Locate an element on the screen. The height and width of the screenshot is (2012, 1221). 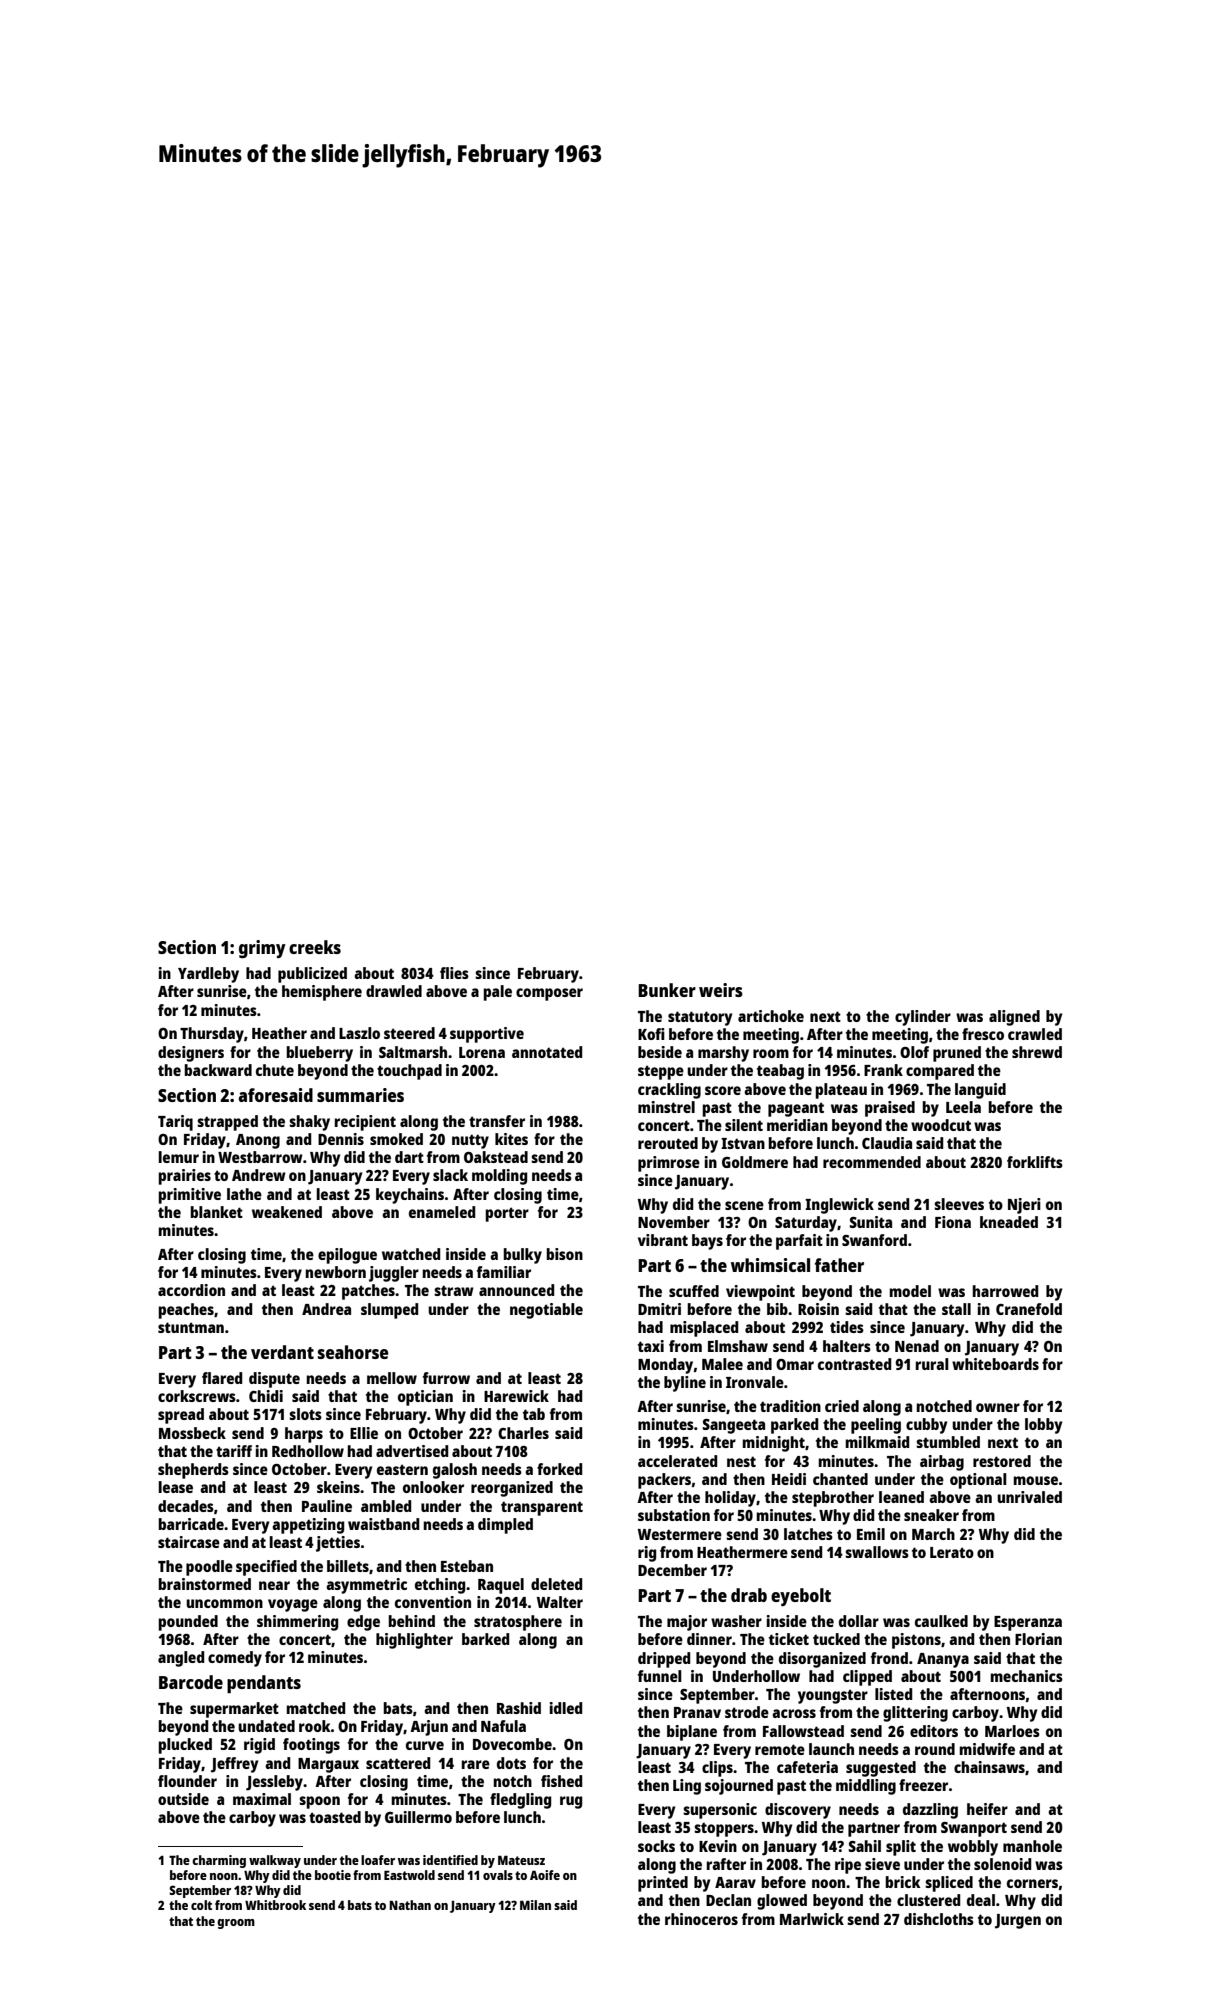
Swanford is located at coordinates (874, 1240).
